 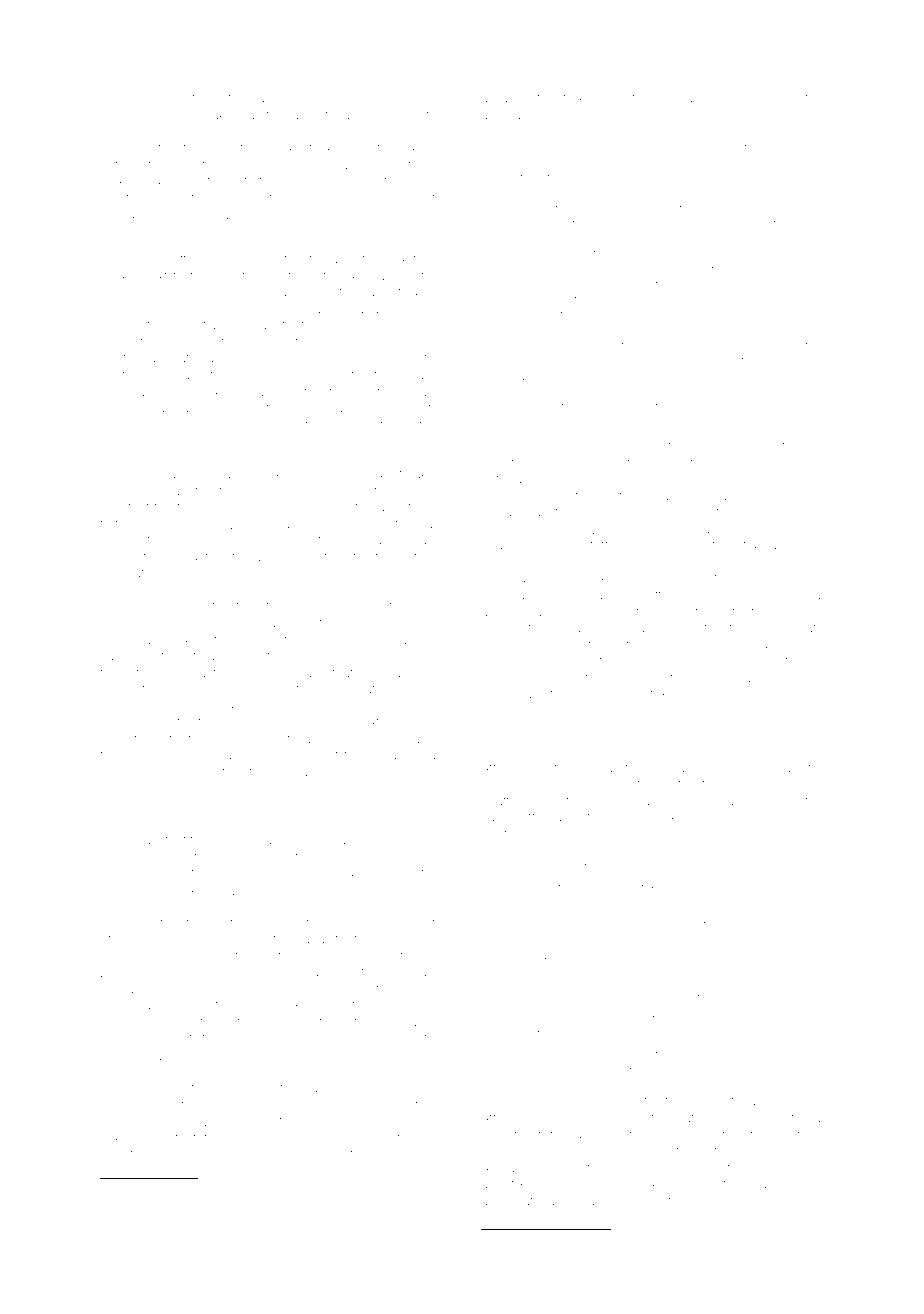 I want to click on swabs, so click(x=185, y=1155).
